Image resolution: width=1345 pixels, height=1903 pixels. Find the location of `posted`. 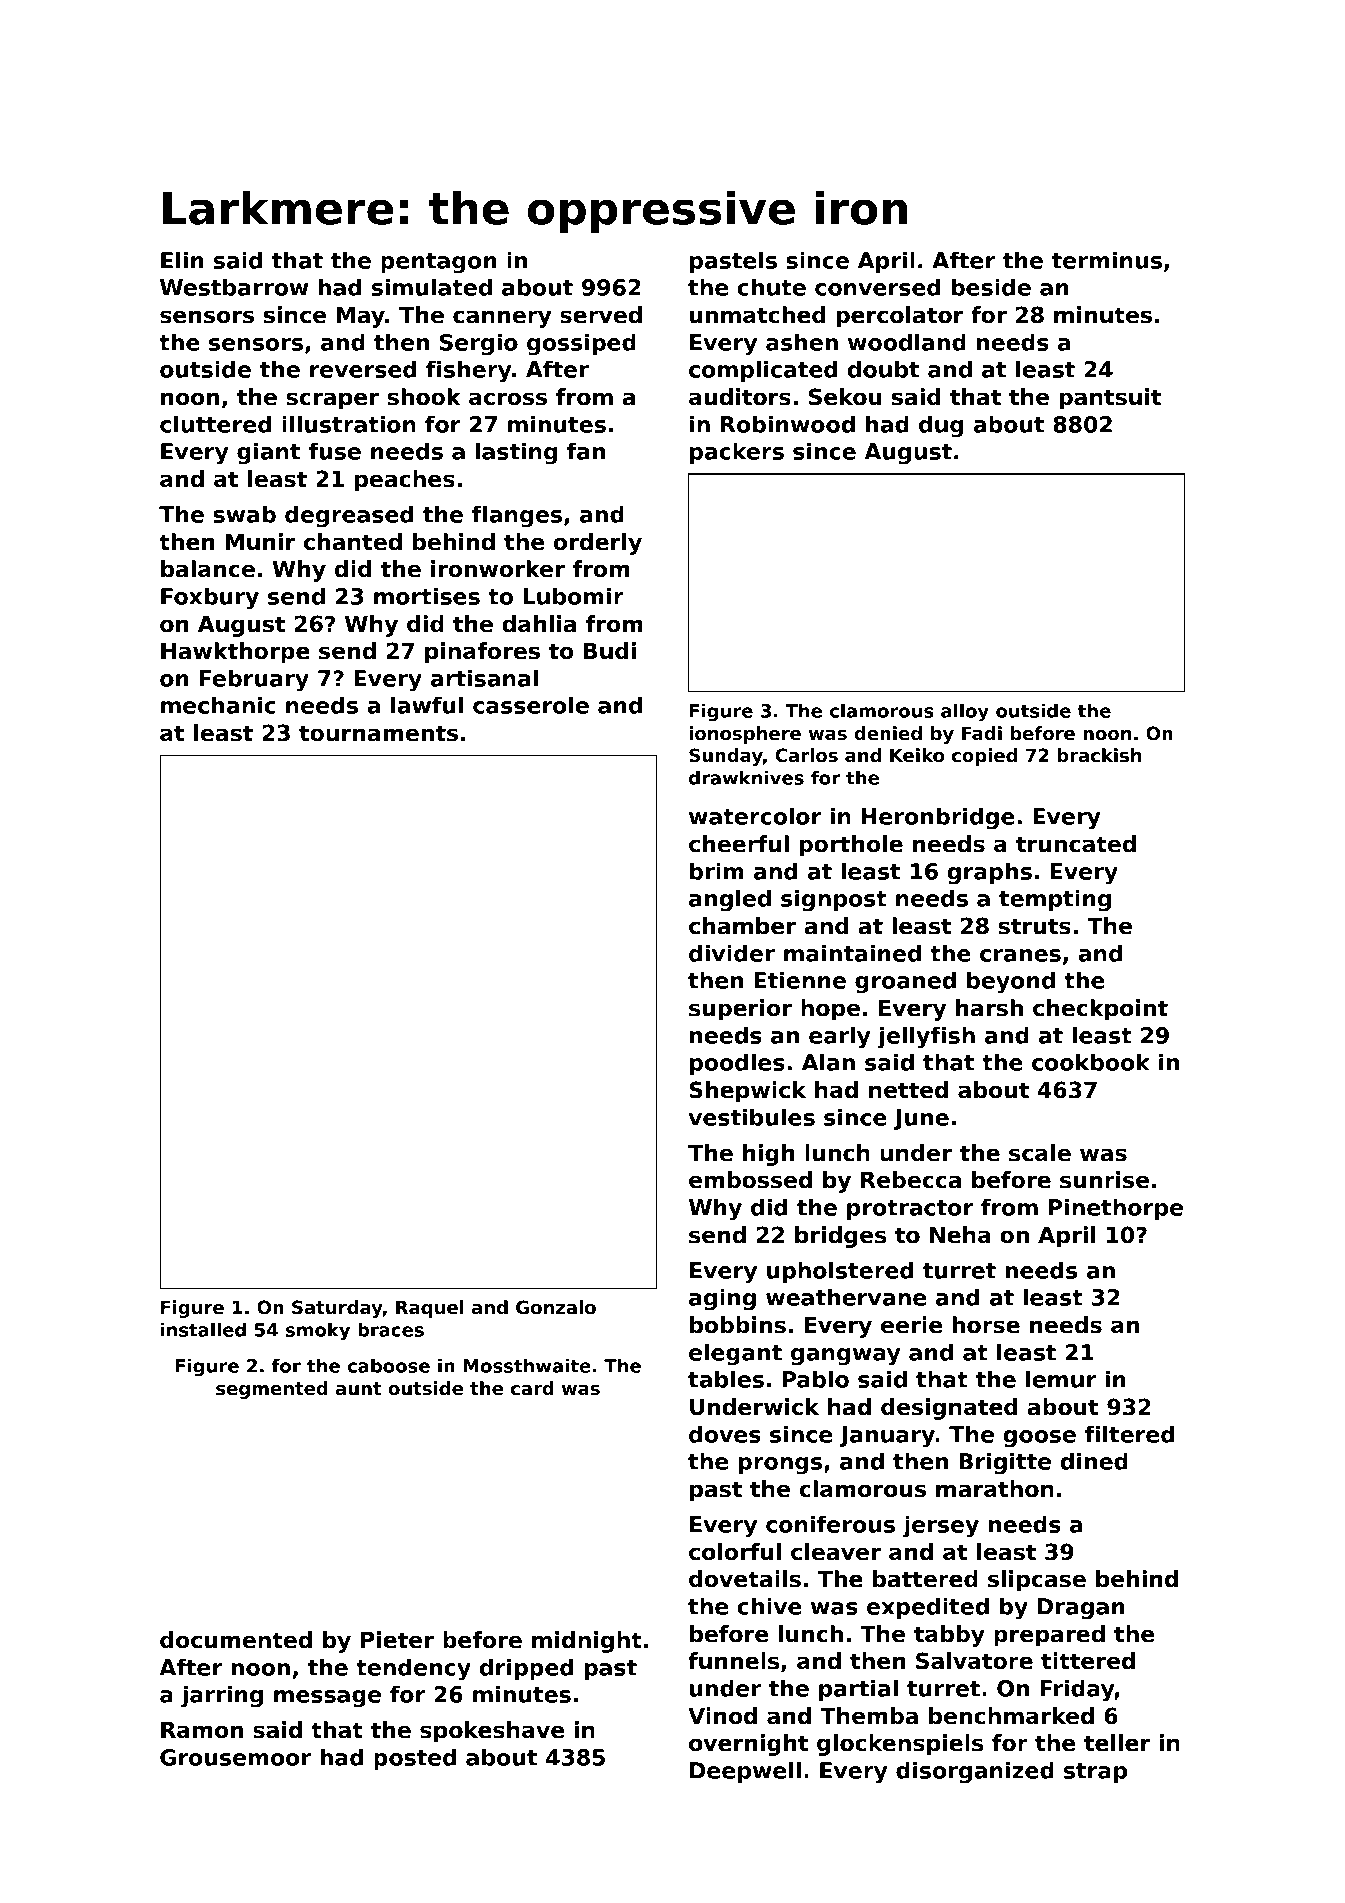

posted is located at coordinates (415, 1759).
